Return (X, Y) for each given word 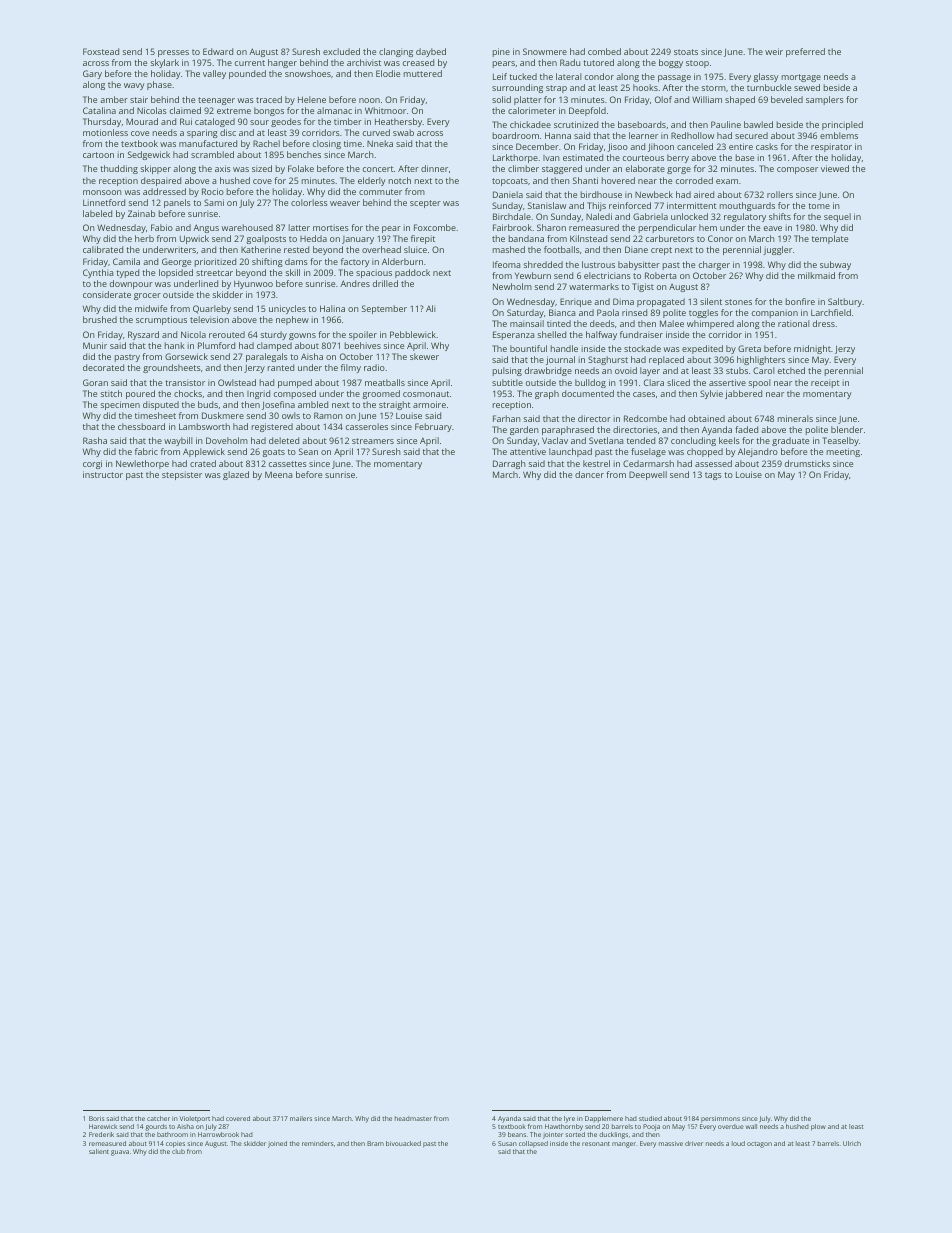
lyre (569, 1119)
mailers (301, 1118)
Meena (278, 474)
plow (818, 1127)
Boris (96, 1118)
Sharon (551, 227)
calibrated (103, 249)
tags (713, 476)
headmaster (413, 1118)
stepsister (182, 475)
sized (262, 168)
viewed (835, 168)
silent (711, 301)
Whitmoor (385, 110)
